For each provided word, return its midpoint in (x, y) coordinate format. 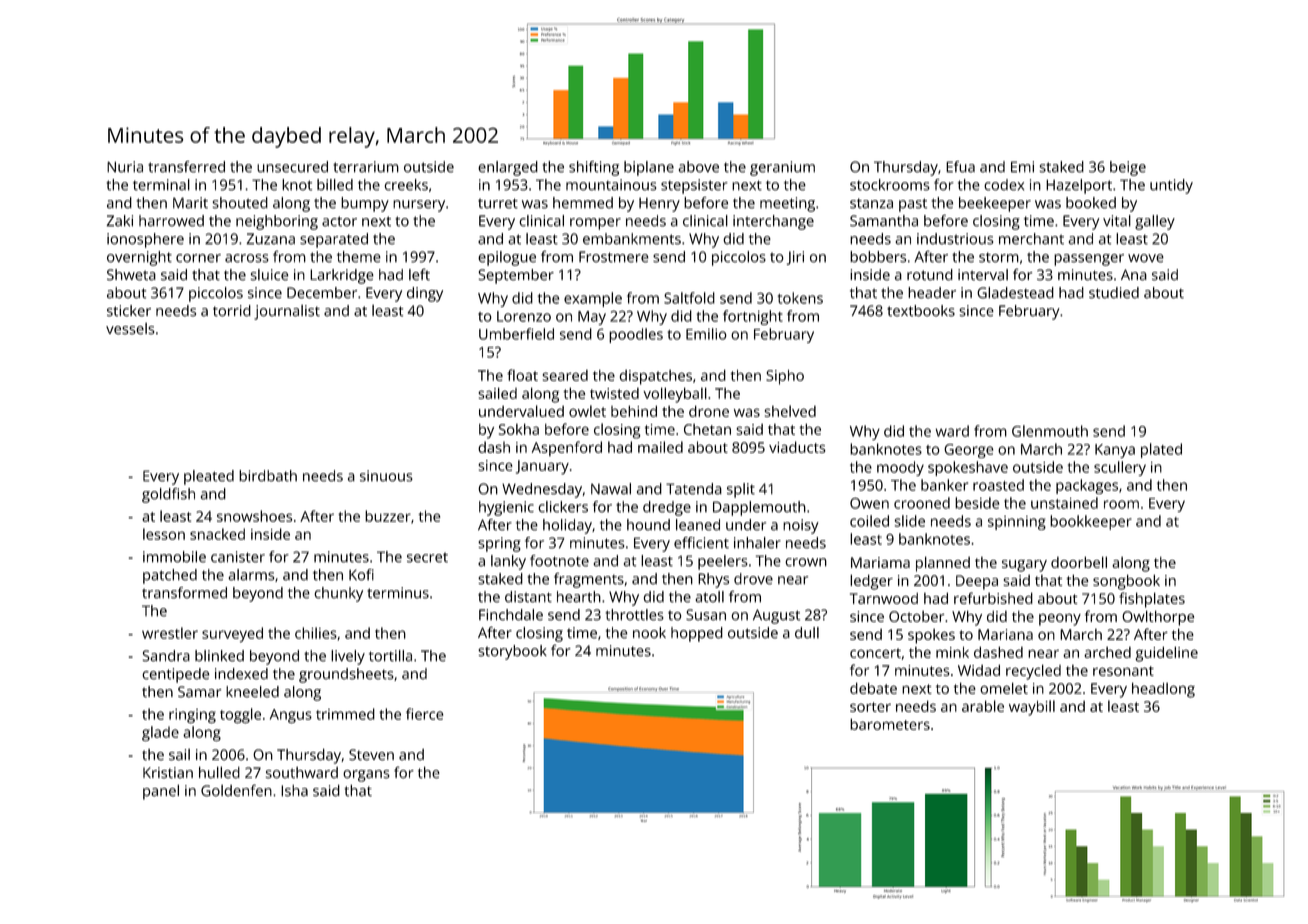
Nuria (125, 167)
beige (1128, 168)
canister (238, 557)
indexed (241, 674)
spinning (1017, 523)
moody (900, 468)
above (699, 167)
